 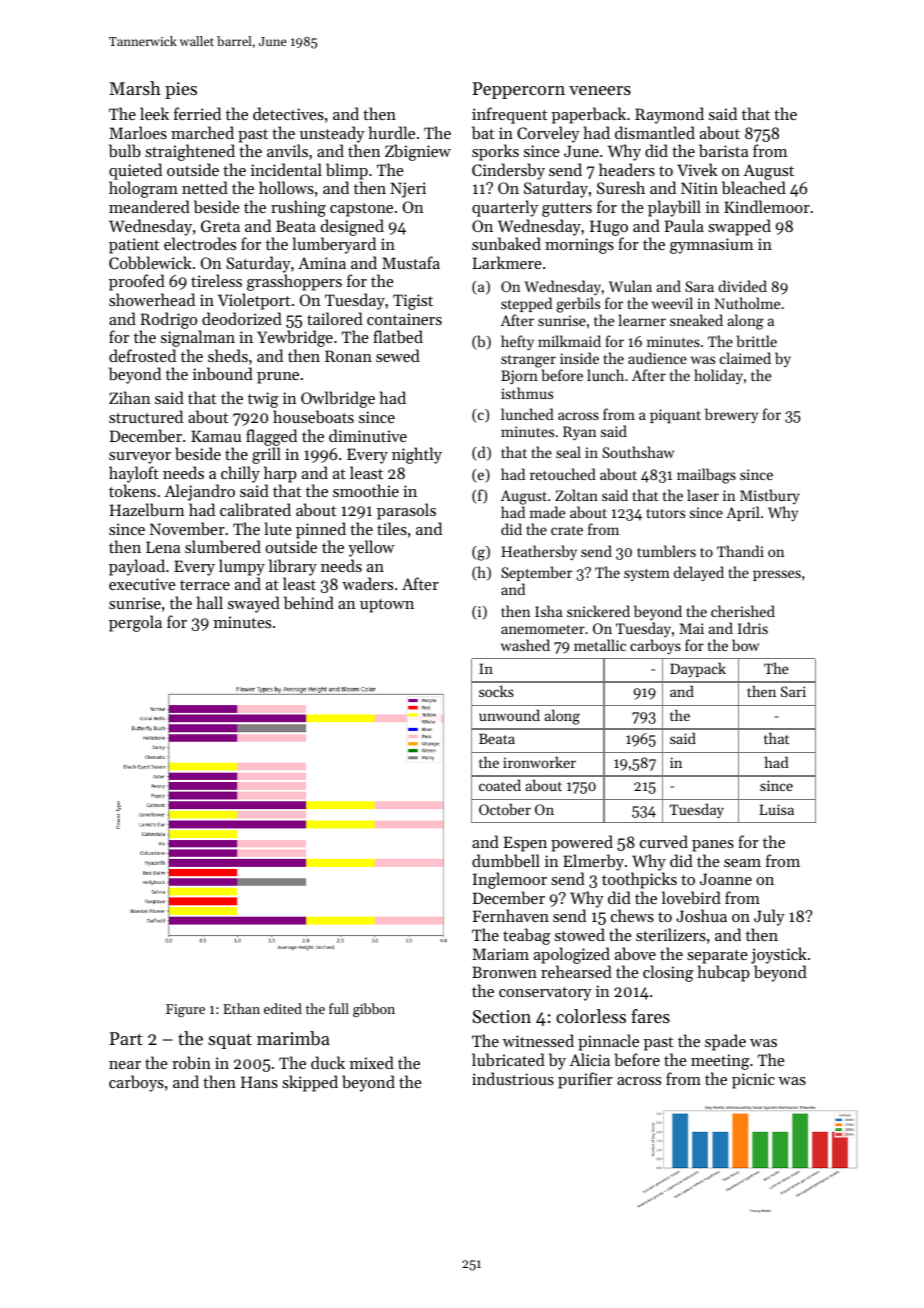 I want to click on Hans, so click(x=259, y=1082).
